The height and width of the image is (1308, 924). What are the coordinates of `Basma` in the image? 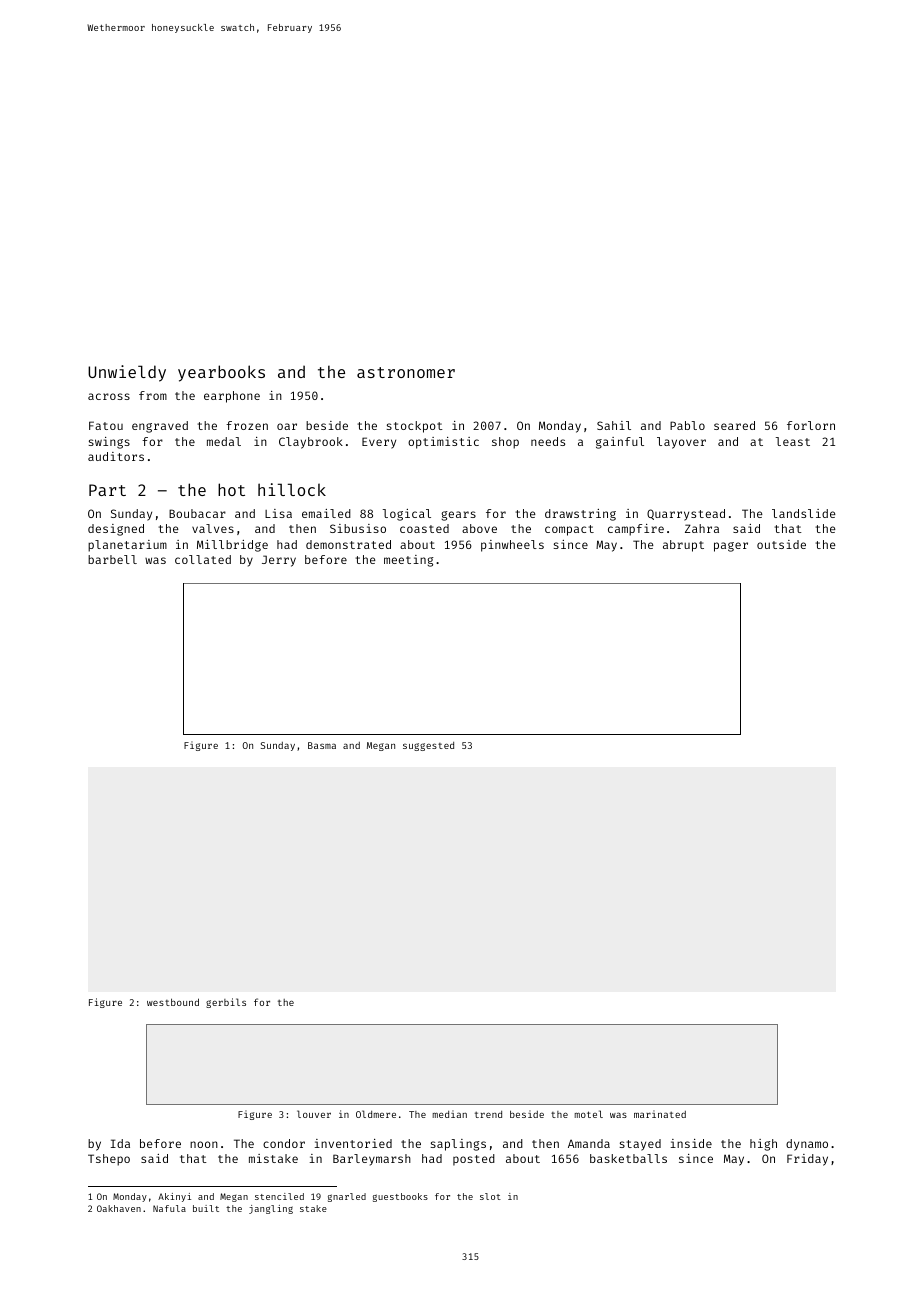 It's located at (322, 745).
